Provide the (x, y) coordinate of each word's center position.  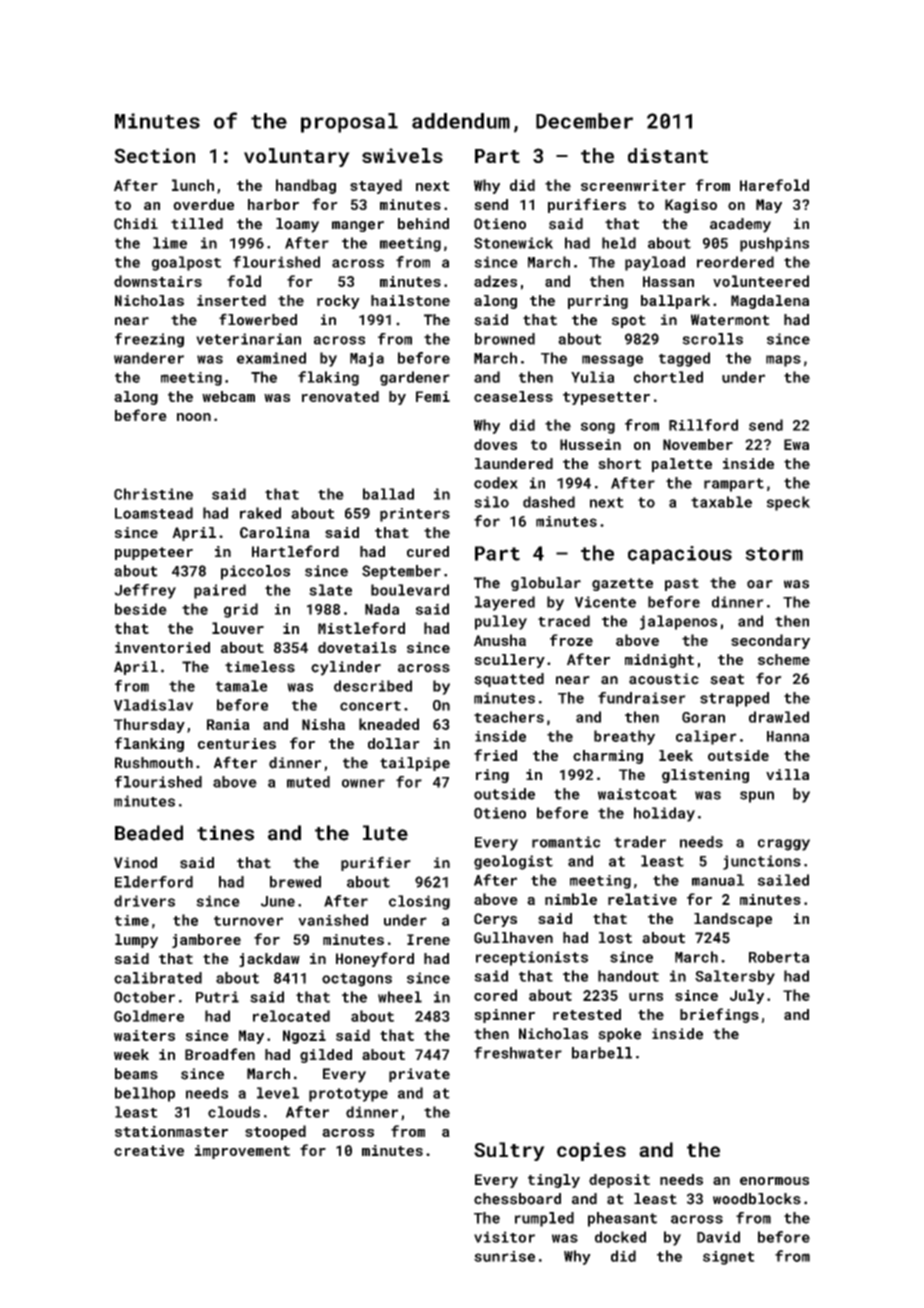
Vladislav (153, 705)
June (278, 901)
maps (783, 361)
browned (505, 339)
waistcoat (637, 794)
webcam (228, 396)
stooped (275, 1132)
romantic (566, 842)
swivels (402, 155)
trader (640, 842)
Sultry (509, 1151)
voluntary (297, 157)
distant (668, 155)
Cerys (495, 920)
